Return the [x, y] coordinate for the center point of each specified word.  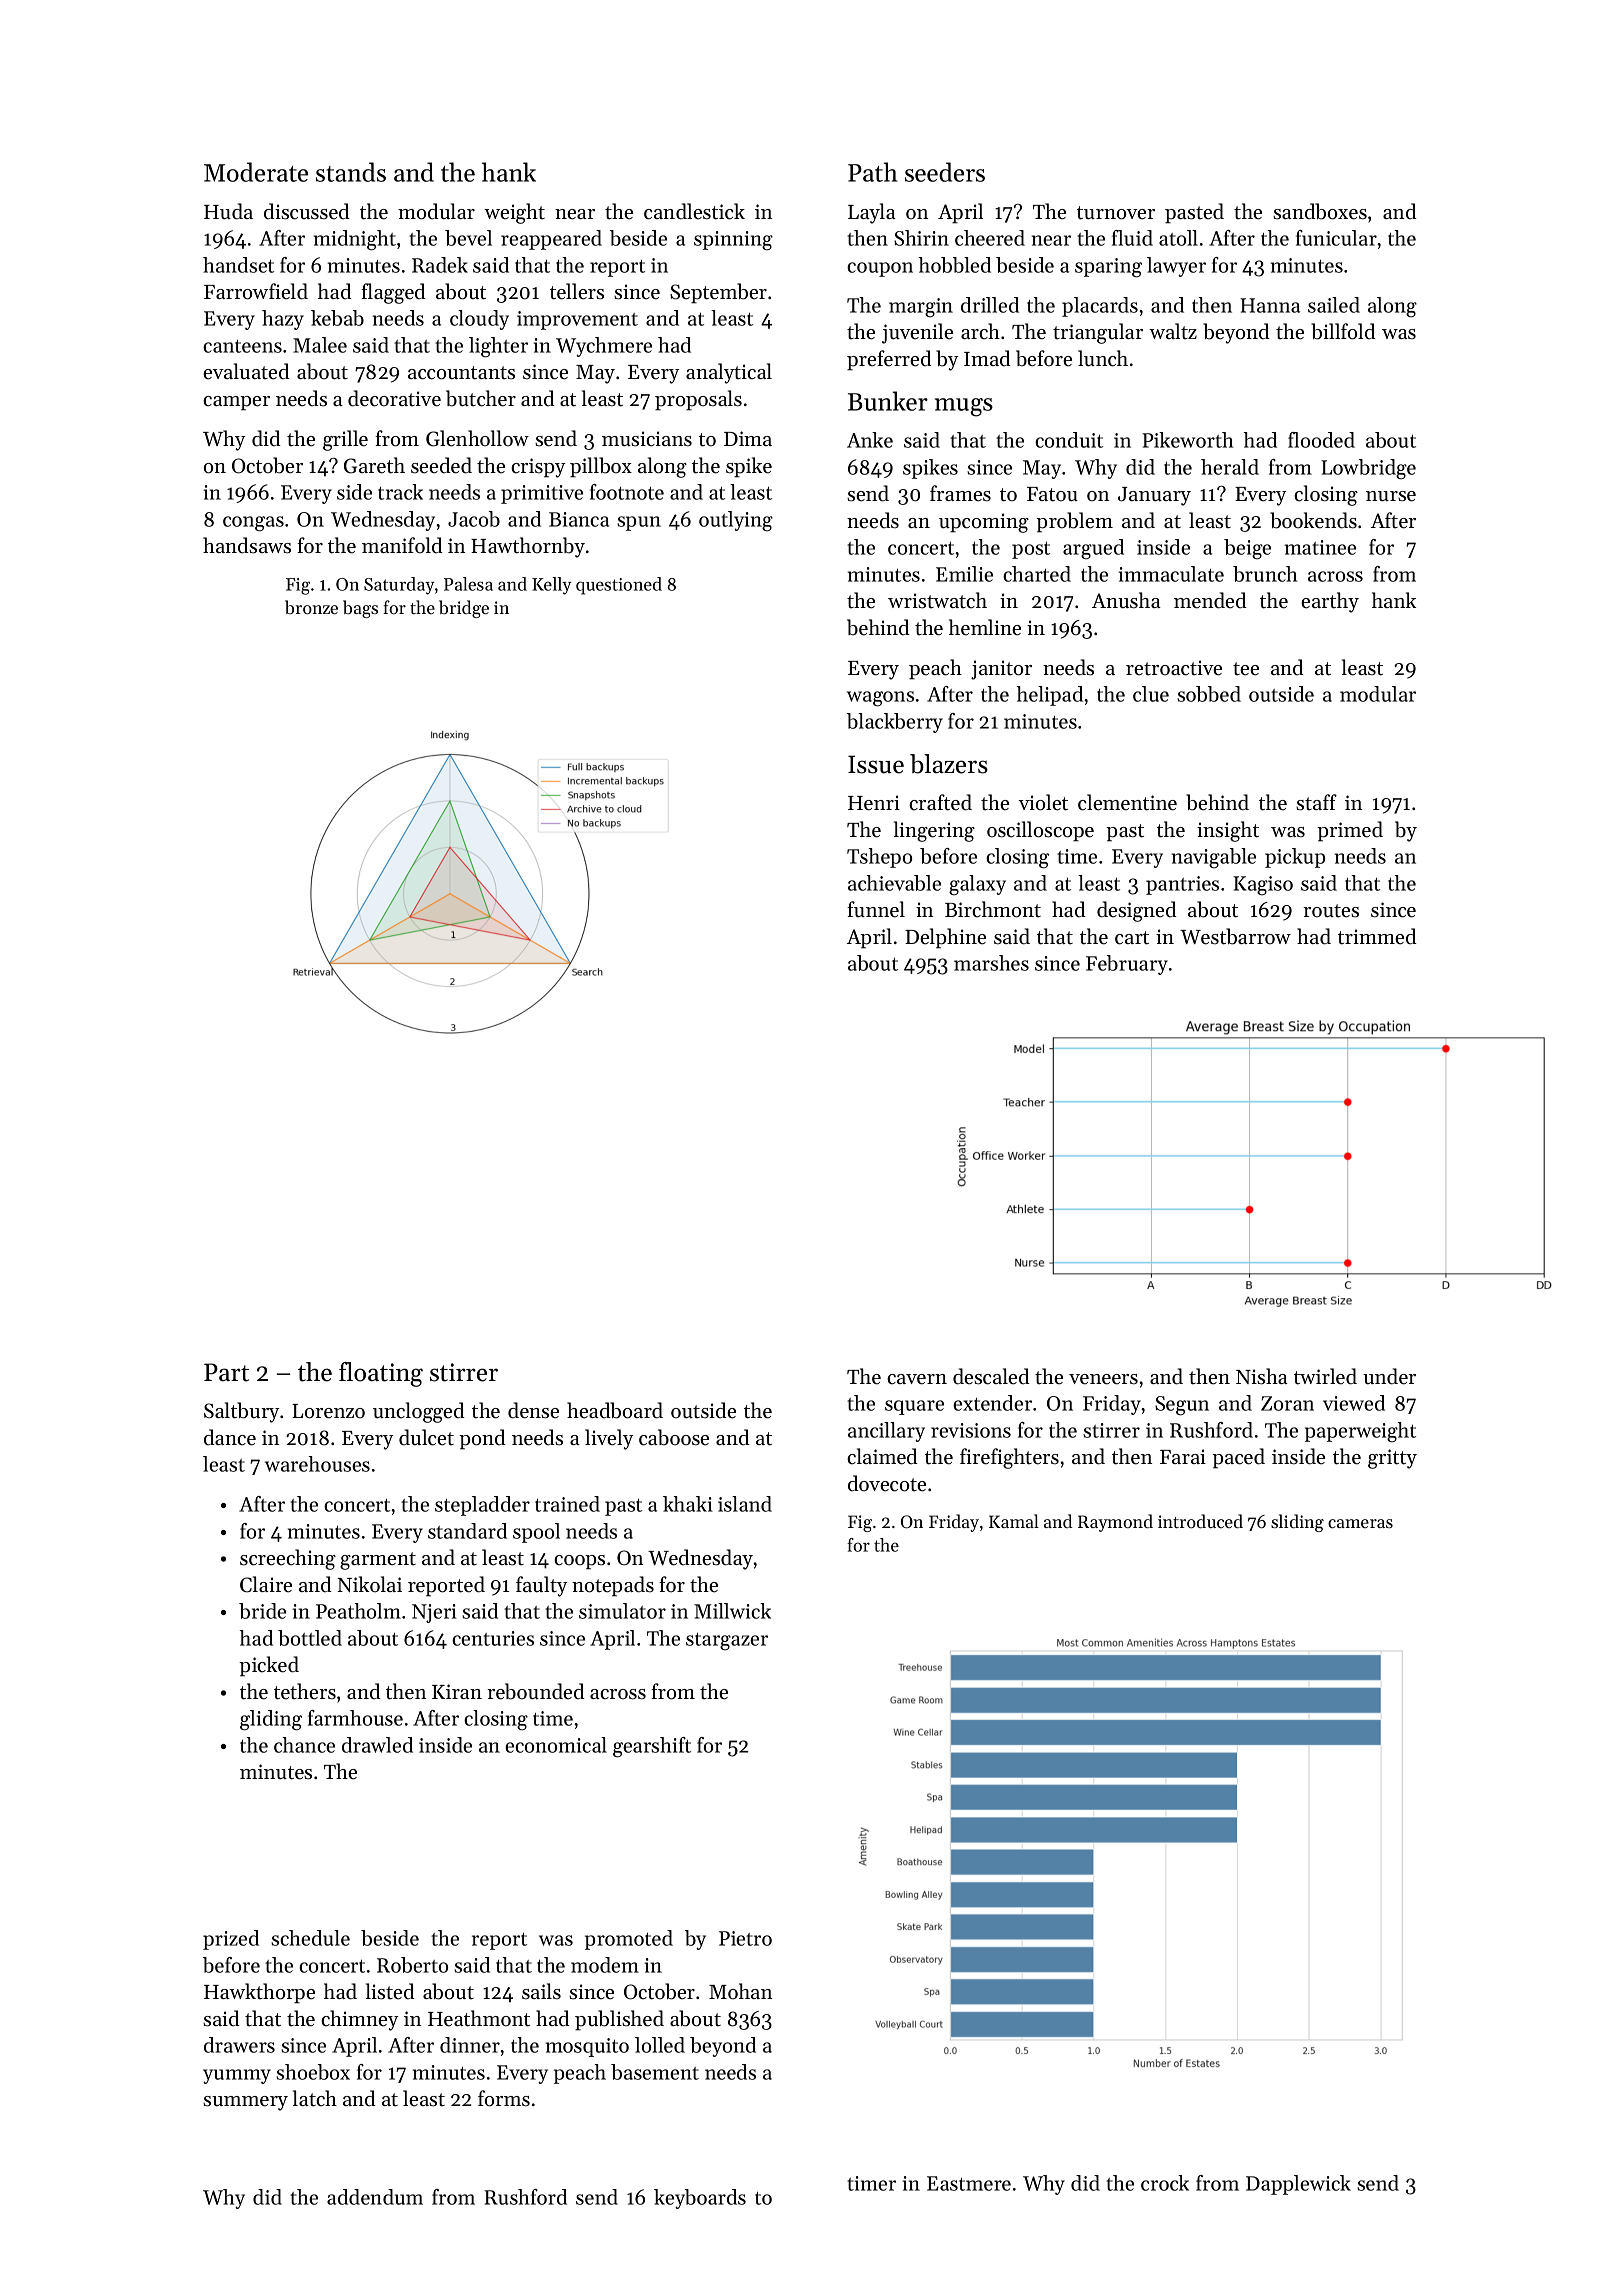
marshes [991, 963]
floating [381, 1374]
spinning [733, 240]
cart [1132, 938]
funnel [876, 909]
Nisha [1262, 1376]
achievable [894, 883]
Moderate [256, 172]
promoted [629, 1940]
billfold [1343, 331]
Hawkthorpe [259, 1993]
